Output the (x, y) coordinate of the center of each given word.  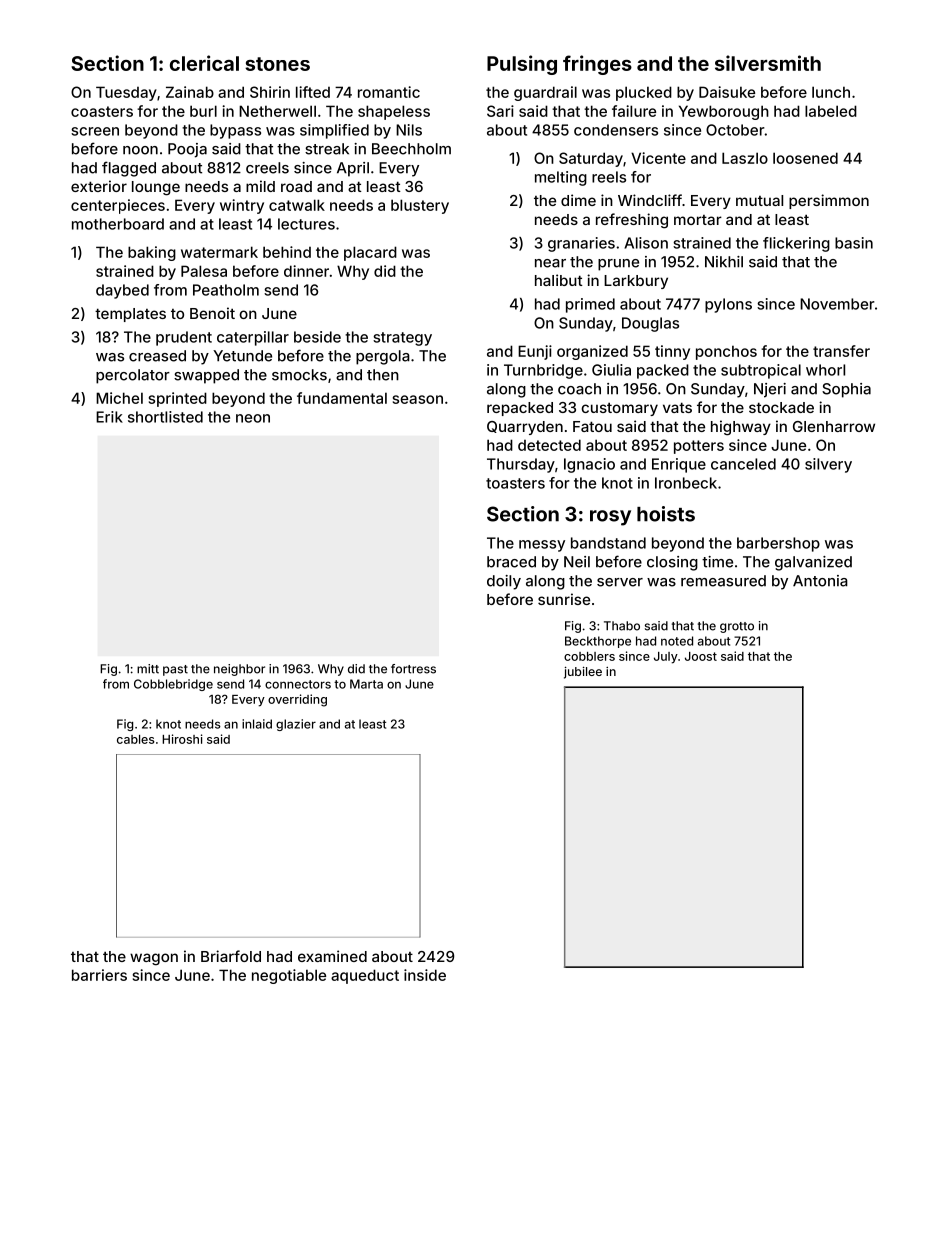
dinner (306, 271)
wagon (154, 959)
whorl (825, 370)
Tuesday (126, 93)
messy (542, 546)
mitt (148, 669)
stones (277, 64)
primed (590, 305)
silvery (828, 465)
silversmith (768, 63)
